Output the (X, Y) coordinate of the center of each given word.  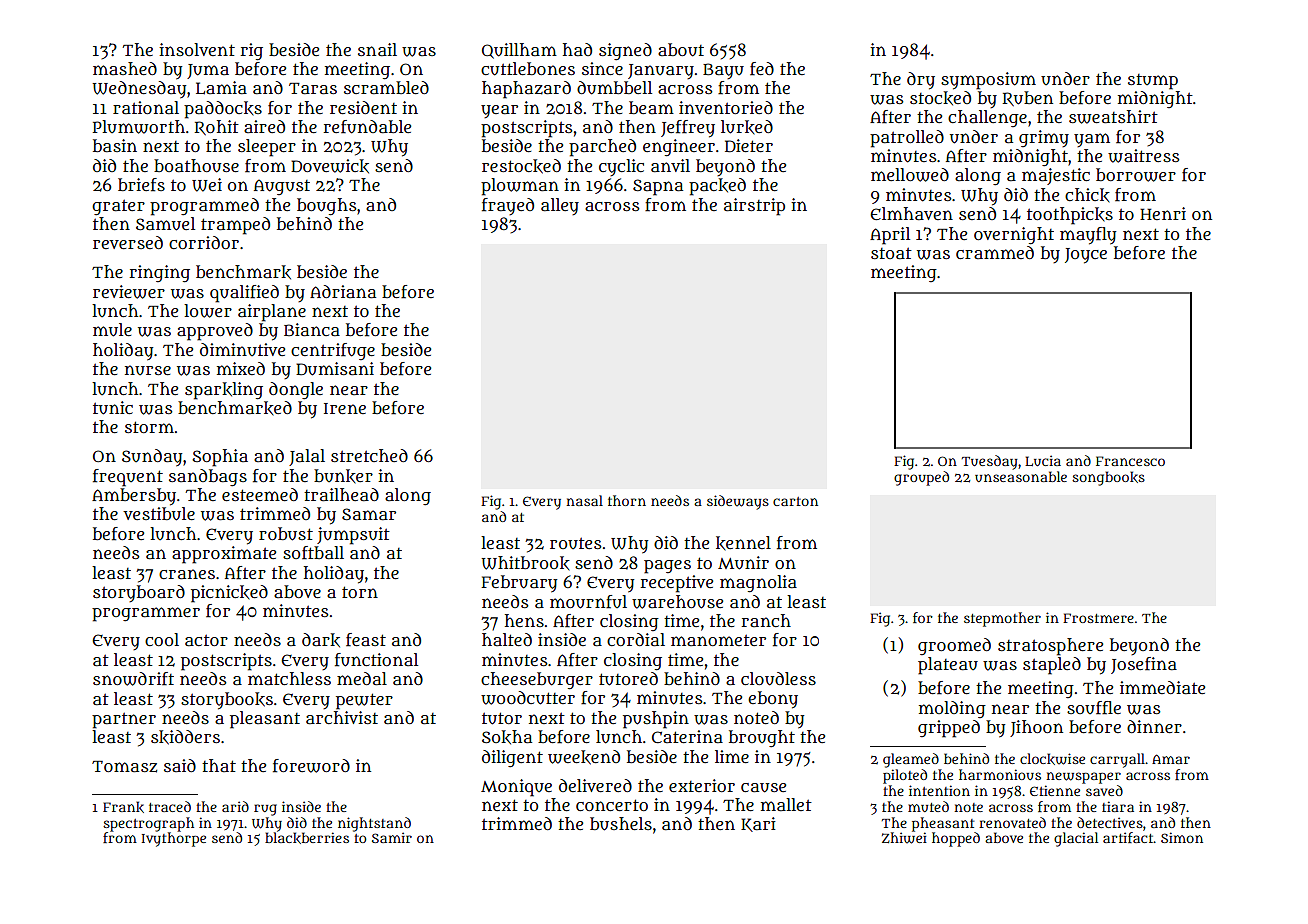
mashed (125, 68)
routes (575, 543)
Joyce (1086, 256)
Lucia (1043, 460)
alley (560, 206)
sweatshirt (1113, 117)
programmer (146, 614)
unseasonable (1021, 476)
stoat (891, 253)
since (602, 68)
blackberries (307, 838)
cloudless (778, 679)
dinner (1154, 726)
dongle (296, 390)
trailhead (341, 495)
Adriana (343, 291)
